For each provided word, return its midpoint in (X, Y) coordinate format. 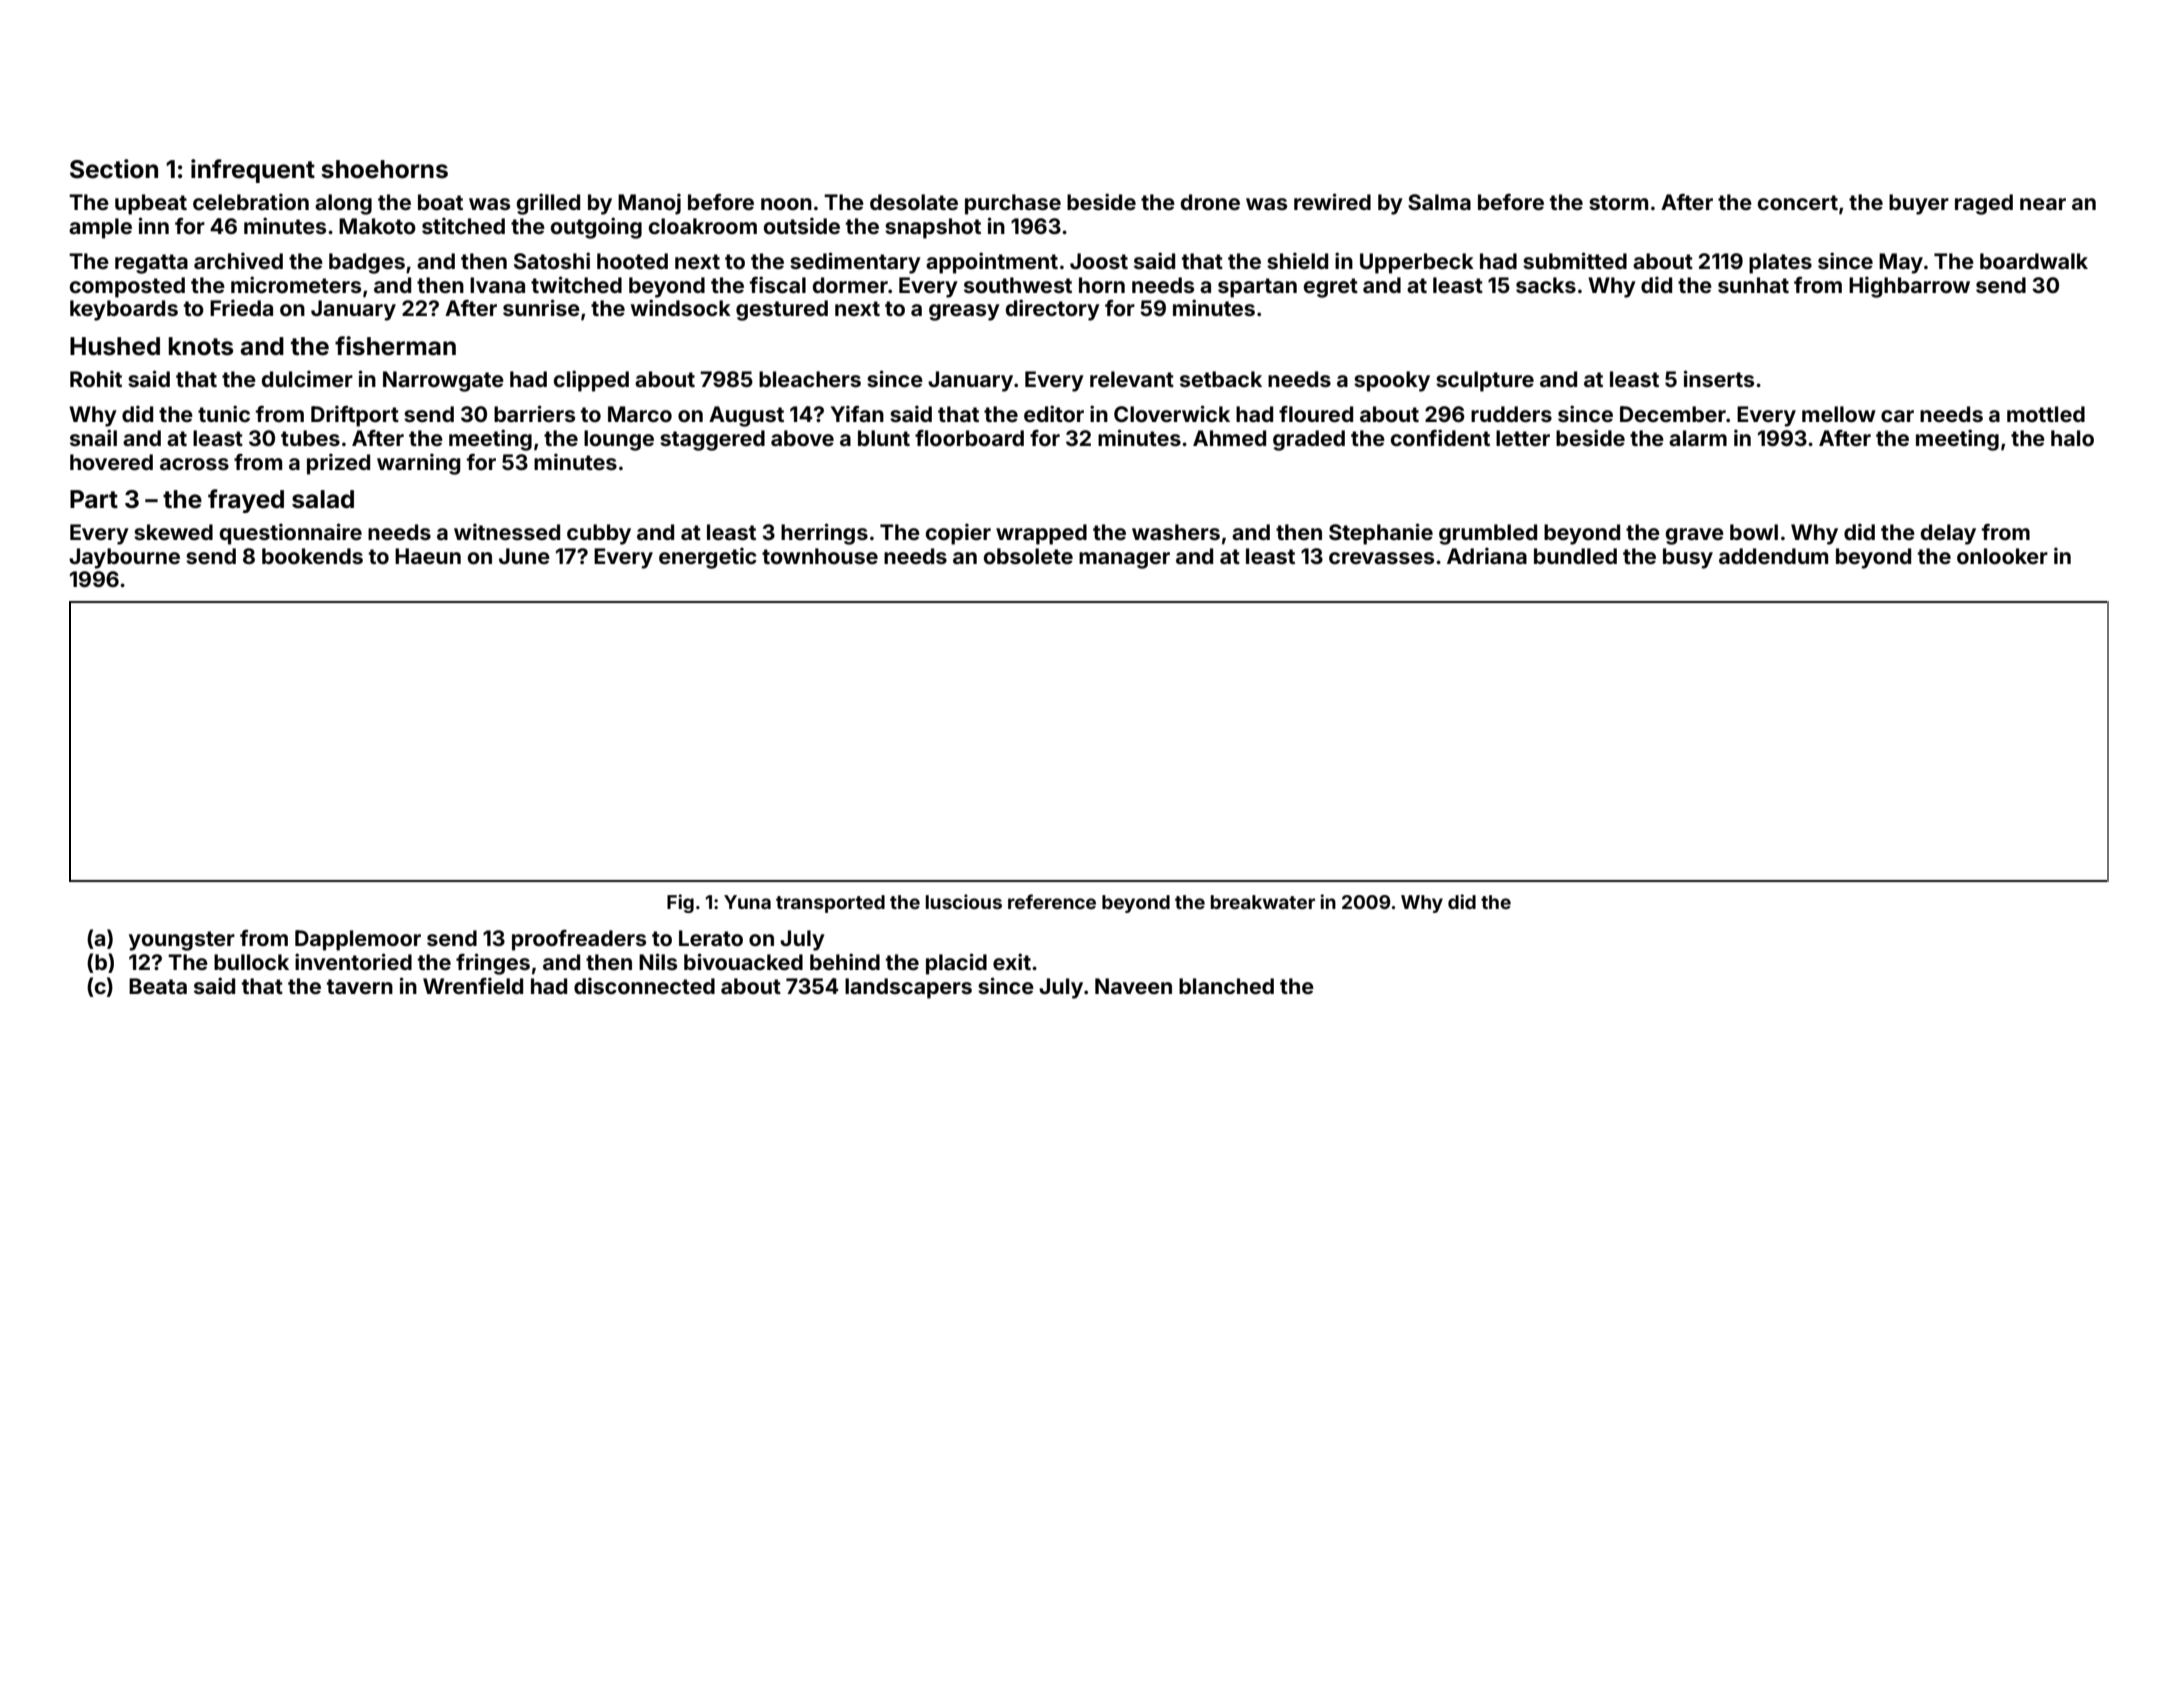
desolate (914, 202)
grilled (548, 204)
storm (1618, 202)
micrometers (296, 284)
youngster (182, 941)
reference (1052, 901)
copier (958, 534)
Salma (1439, 202)
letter (1523, 438)
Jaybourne (124, 558)
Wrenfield (473, 985)
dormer (850, 285)
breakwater (1263, 902)
